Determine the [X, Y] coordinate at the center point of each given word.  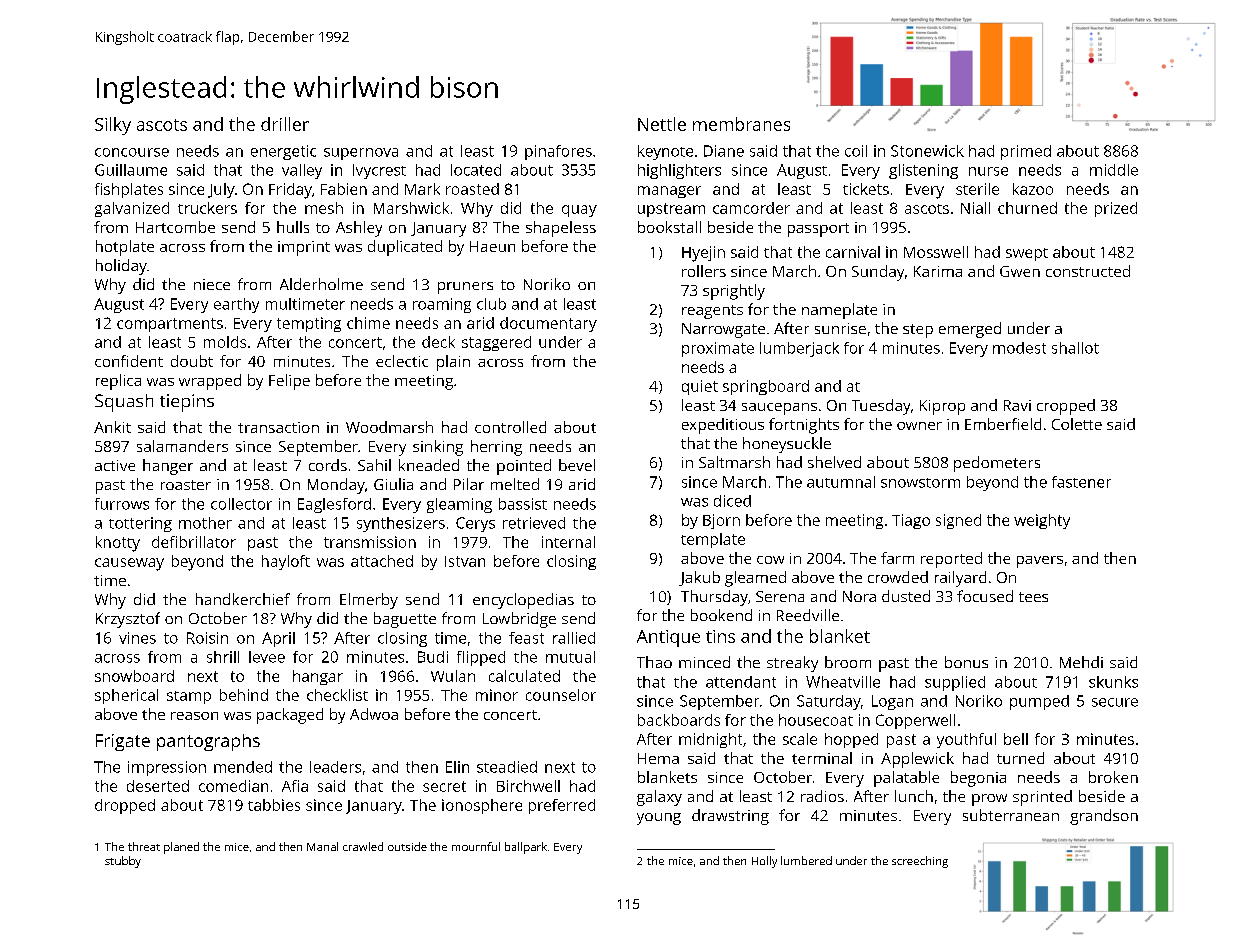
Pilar [469, 484]
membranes [741, 124]
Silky [113, 126]
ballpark [526, 848]
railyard [960, 579]
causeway [129, 564]
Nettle [662, 124]
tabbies [274, 805]
